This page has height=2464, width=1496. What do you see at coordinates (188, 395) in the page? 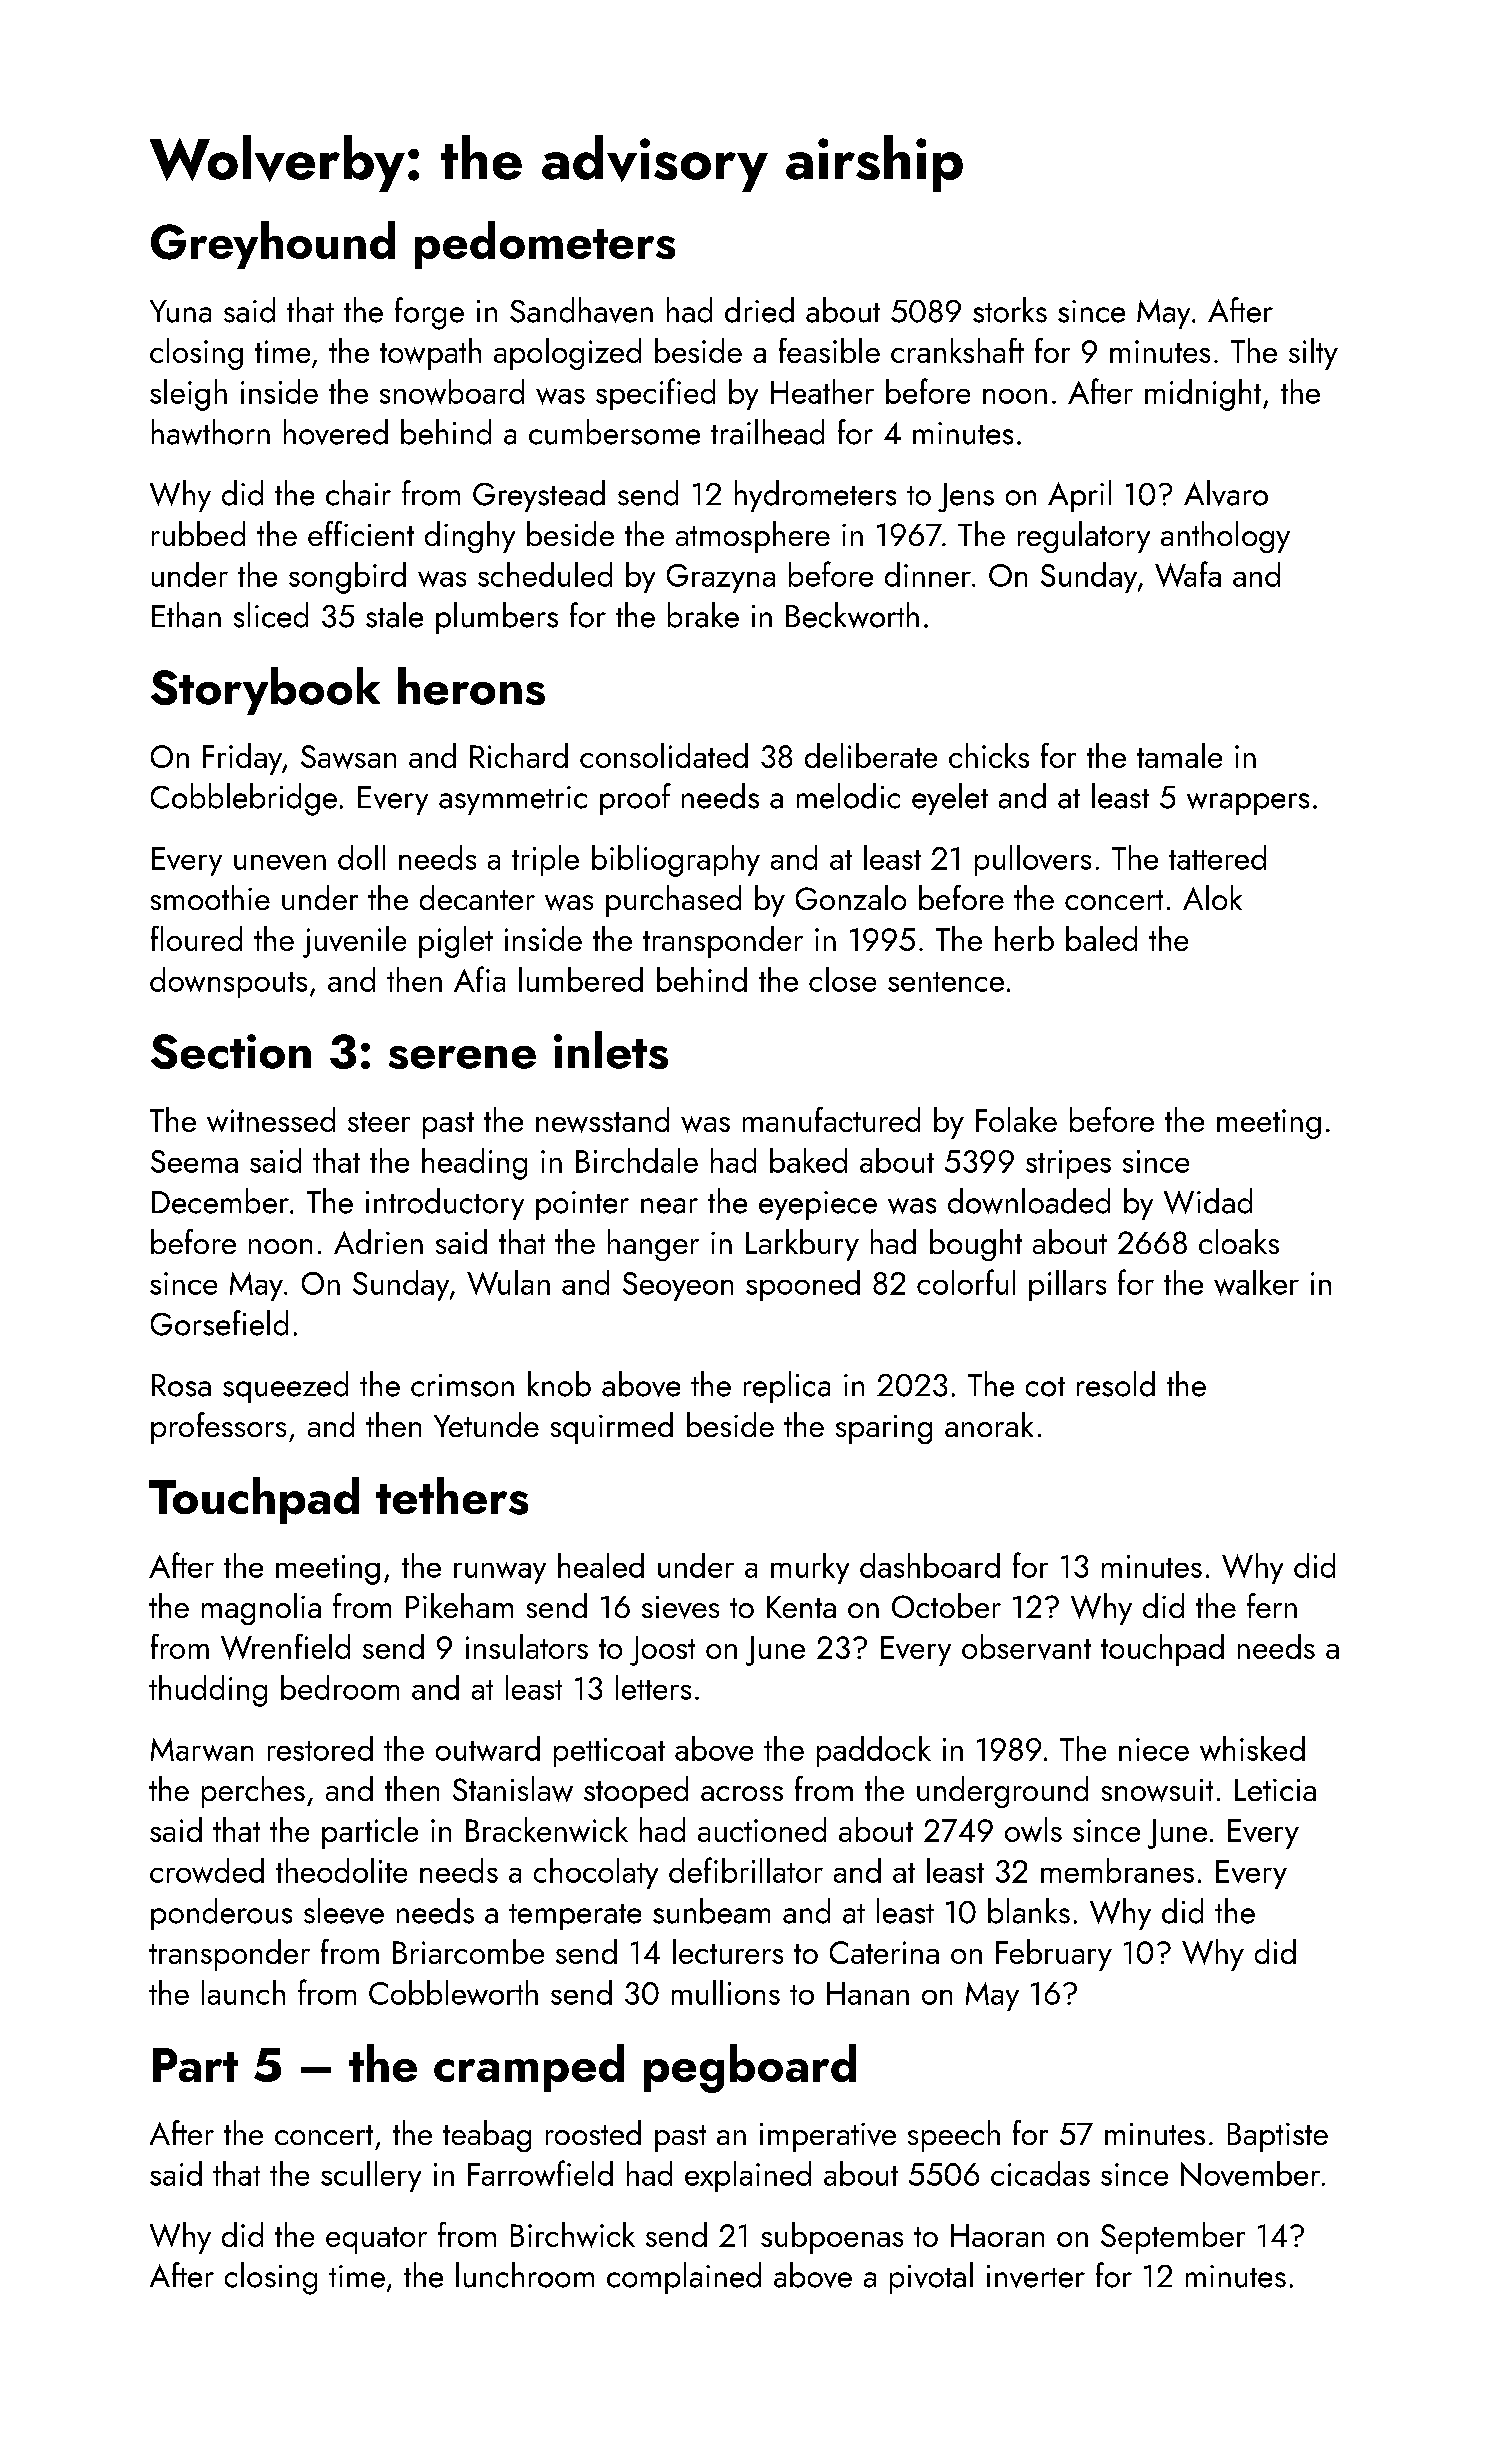
I see `sleigh` at bounding box center [188, 395].
